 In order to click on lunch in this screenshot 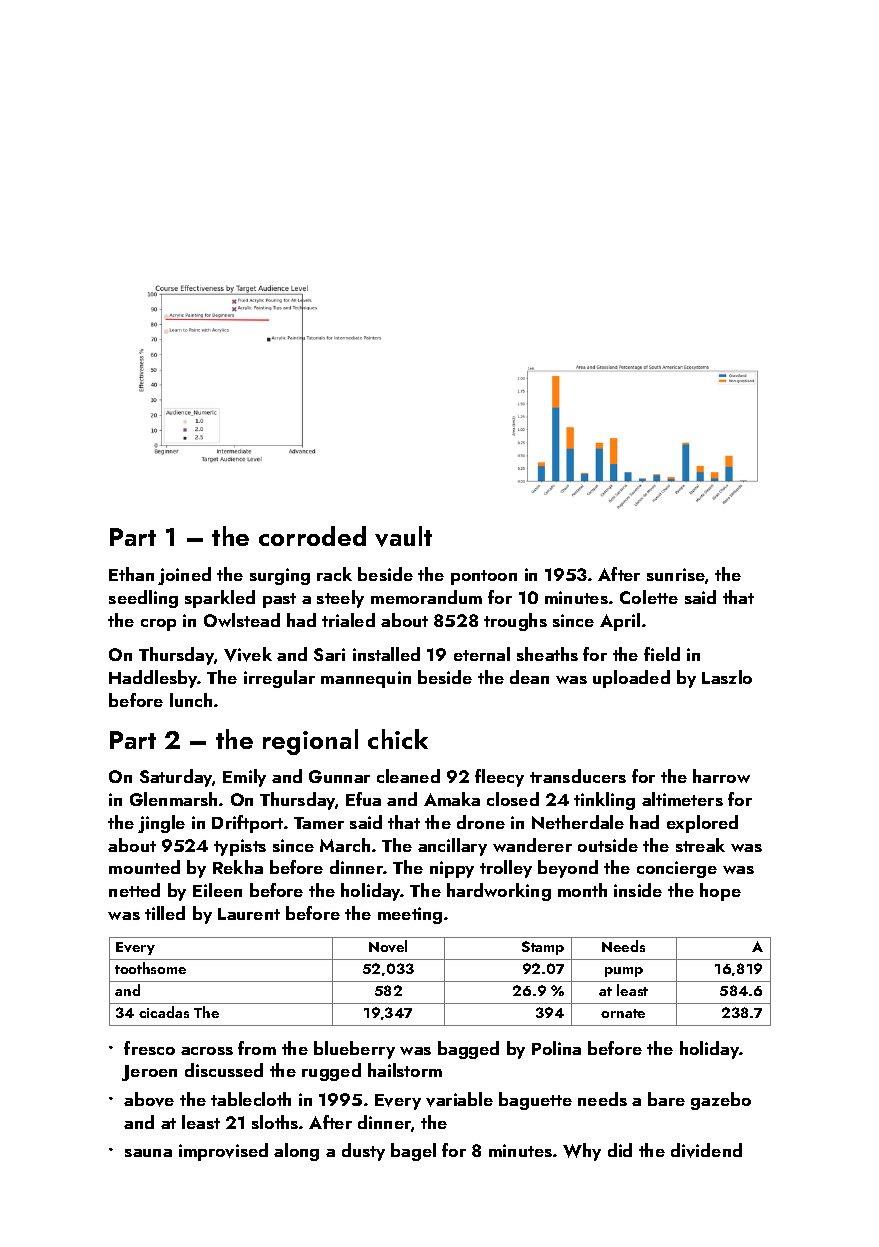, I will do `click(191, 700)`.
